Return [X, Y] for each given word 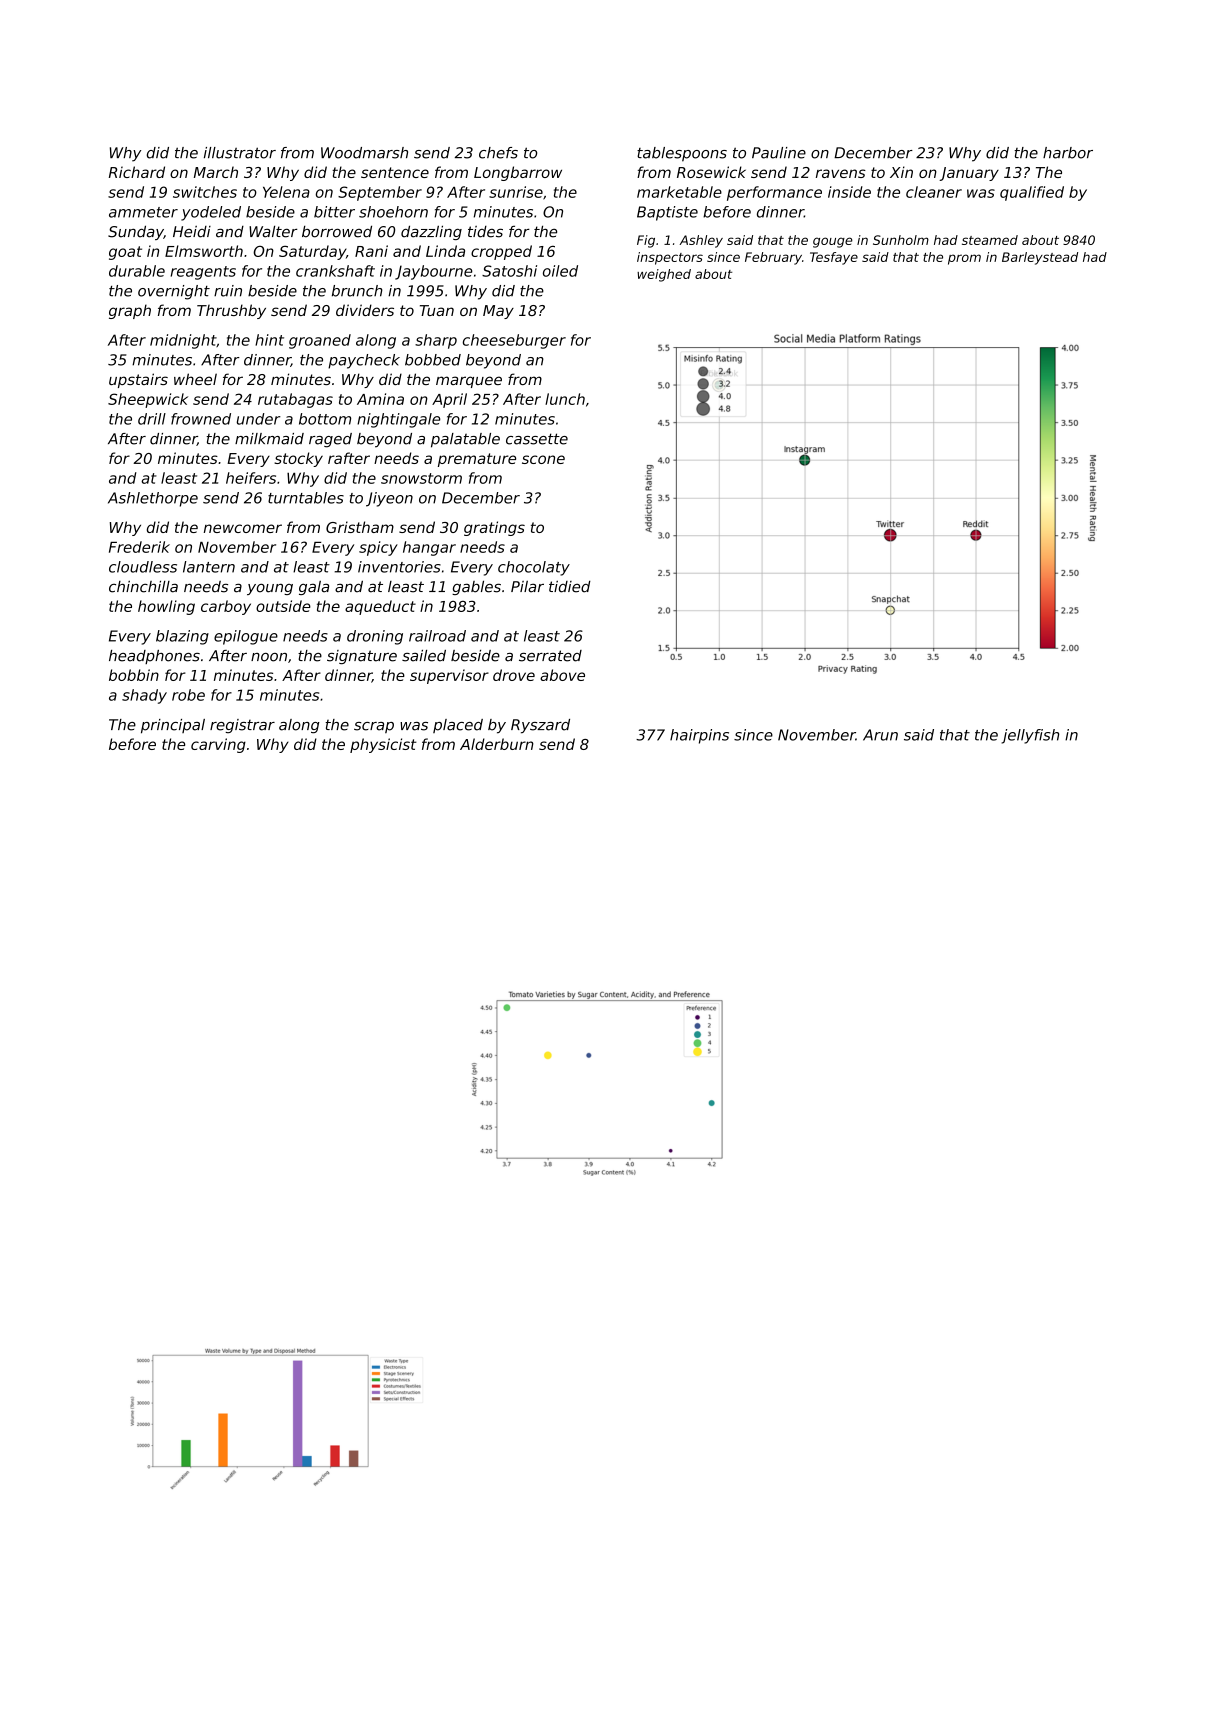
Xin [901, 172]
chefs [498, 153]
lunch [565, 399]
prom [964, 259]
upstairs [138, 380]
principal [173, 726]
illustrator [240, 153]
